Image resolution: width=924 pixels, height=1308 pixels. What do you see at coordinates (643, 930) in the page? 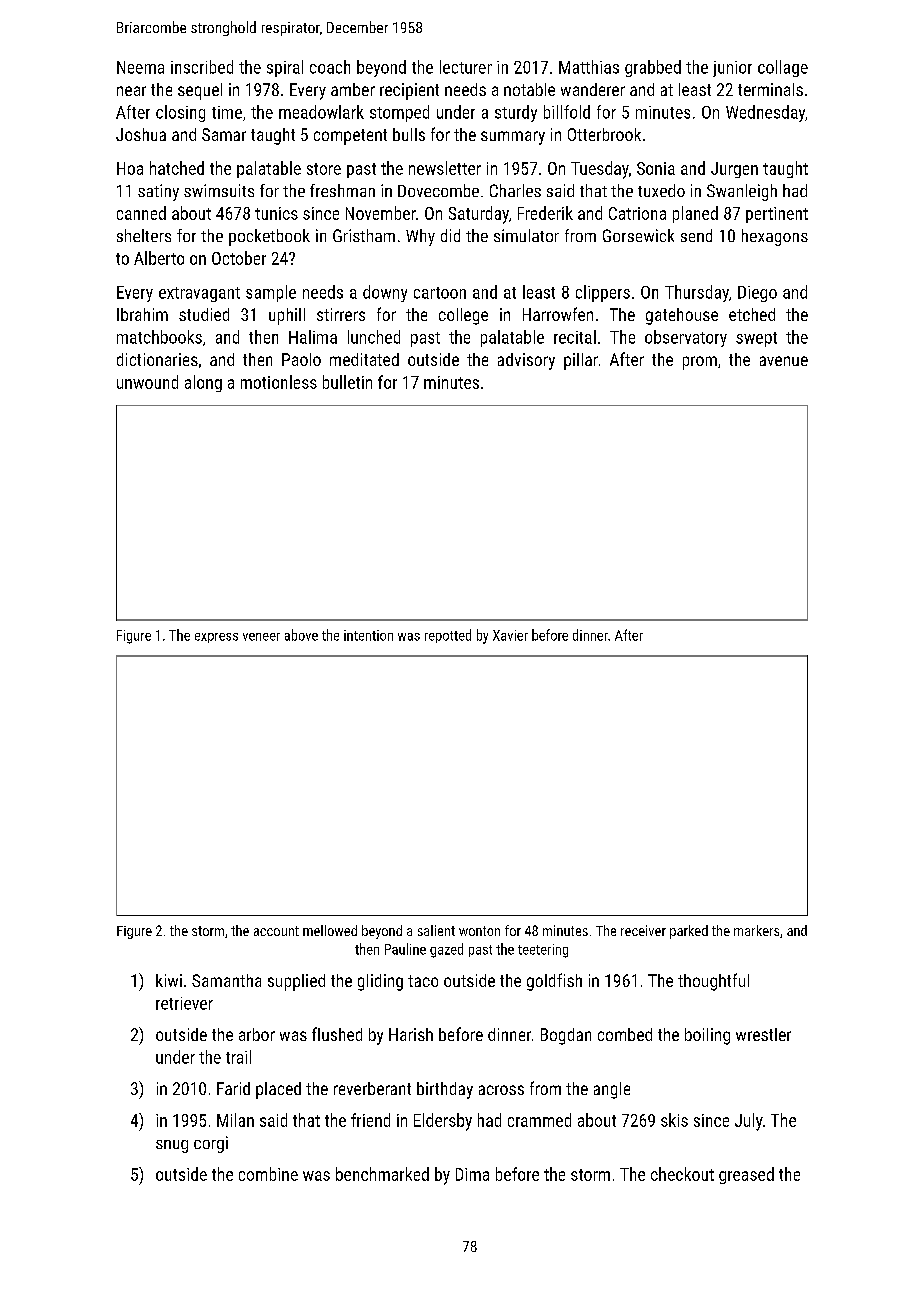
I see `receiver` at bounding box center [643, 930].
